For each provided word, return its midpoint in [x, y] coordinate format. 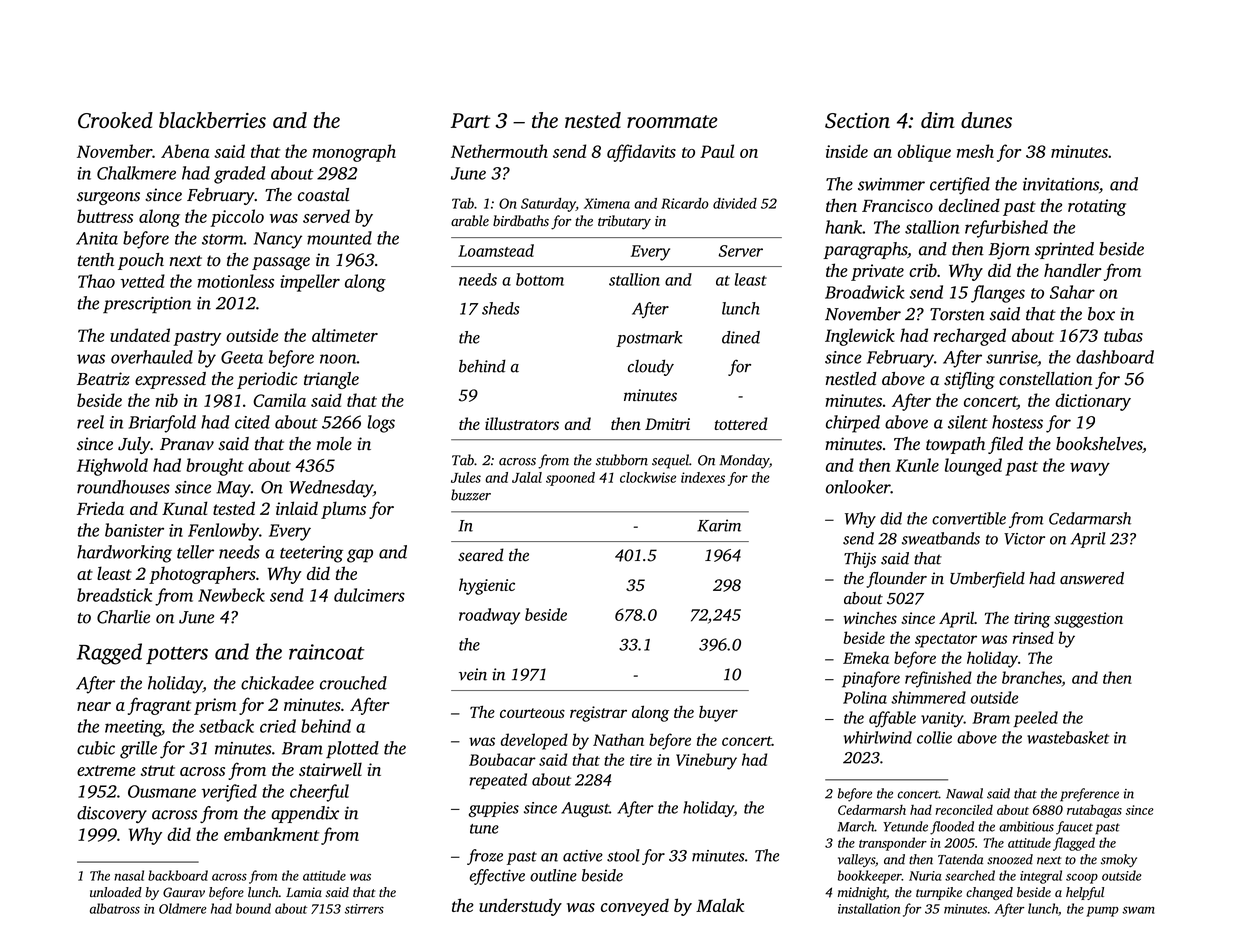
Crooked [115, 120]
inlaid [297, 508]
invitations [1061, 184]
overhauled [152, 357]
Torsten [957, 314]
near [94, 706]
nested [593, 120]
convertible [969, 518]
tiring [1032, 620]
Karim [719, 525]
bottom [540, 279]
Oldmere [183, 908]
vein [473, 674]
